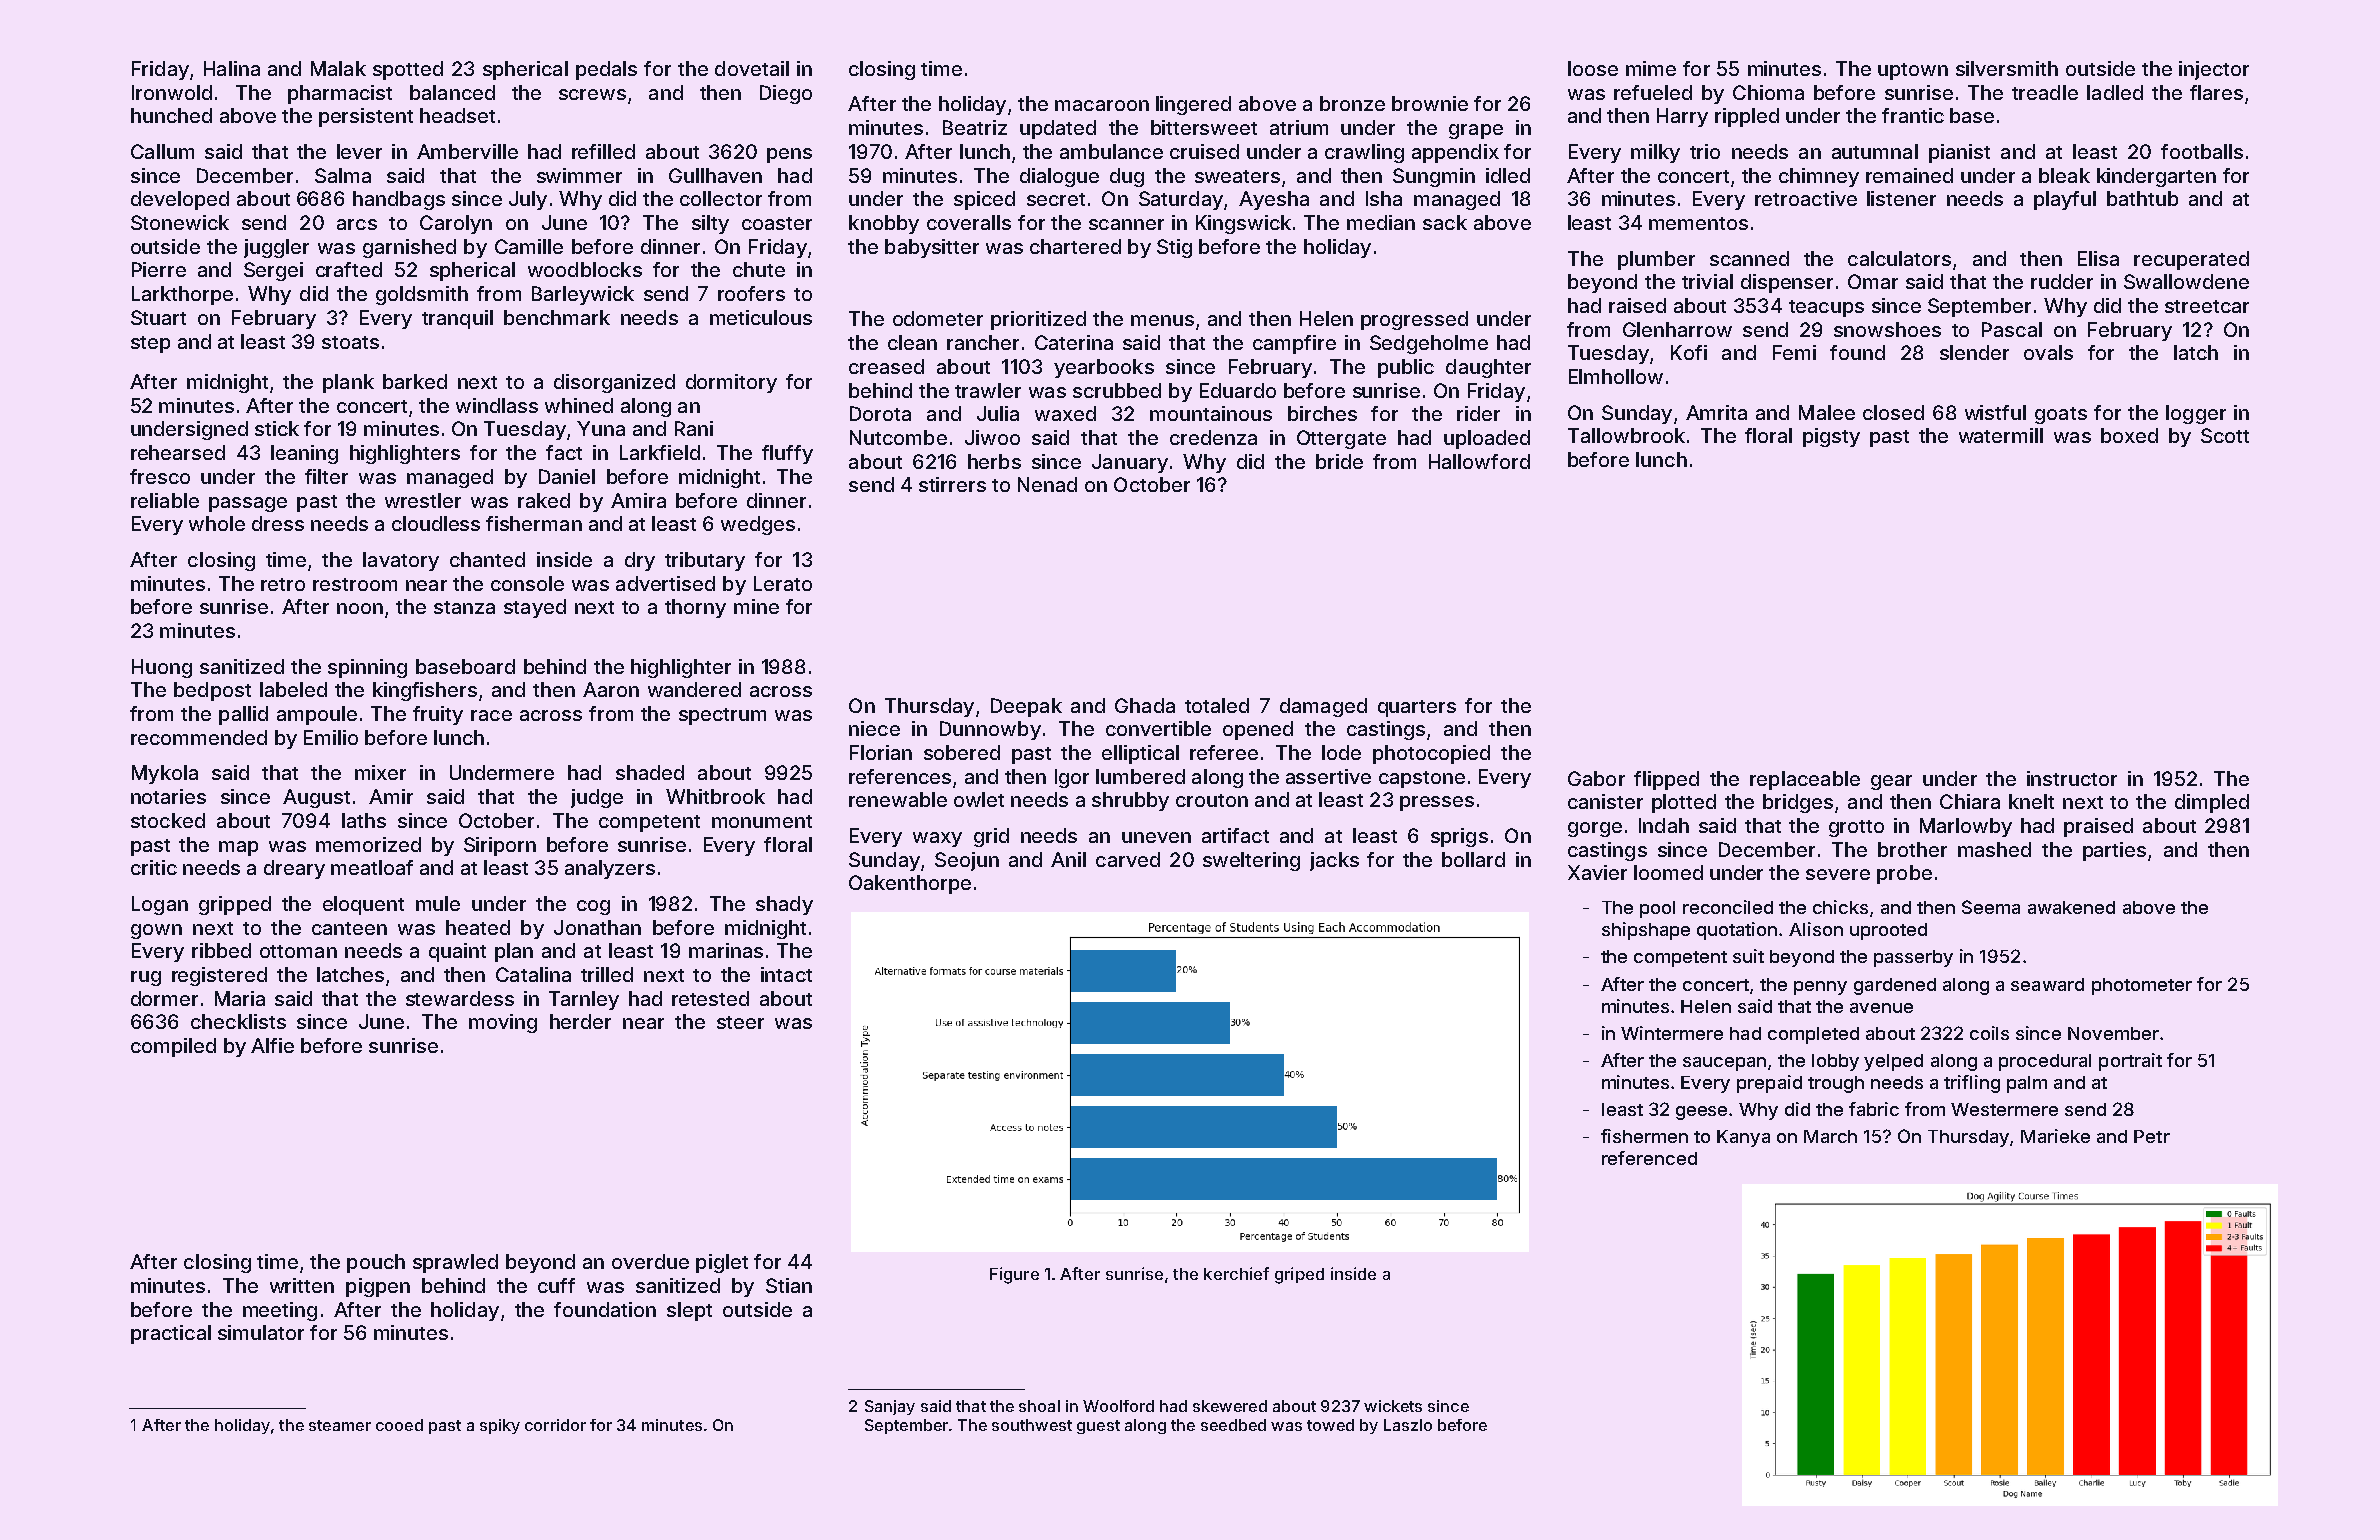 The width and height of the image is (2380, 1540). What do you see at coordinates (1352, 103) in the image?
I see `bronze` at bounding box center [1352, 103].
